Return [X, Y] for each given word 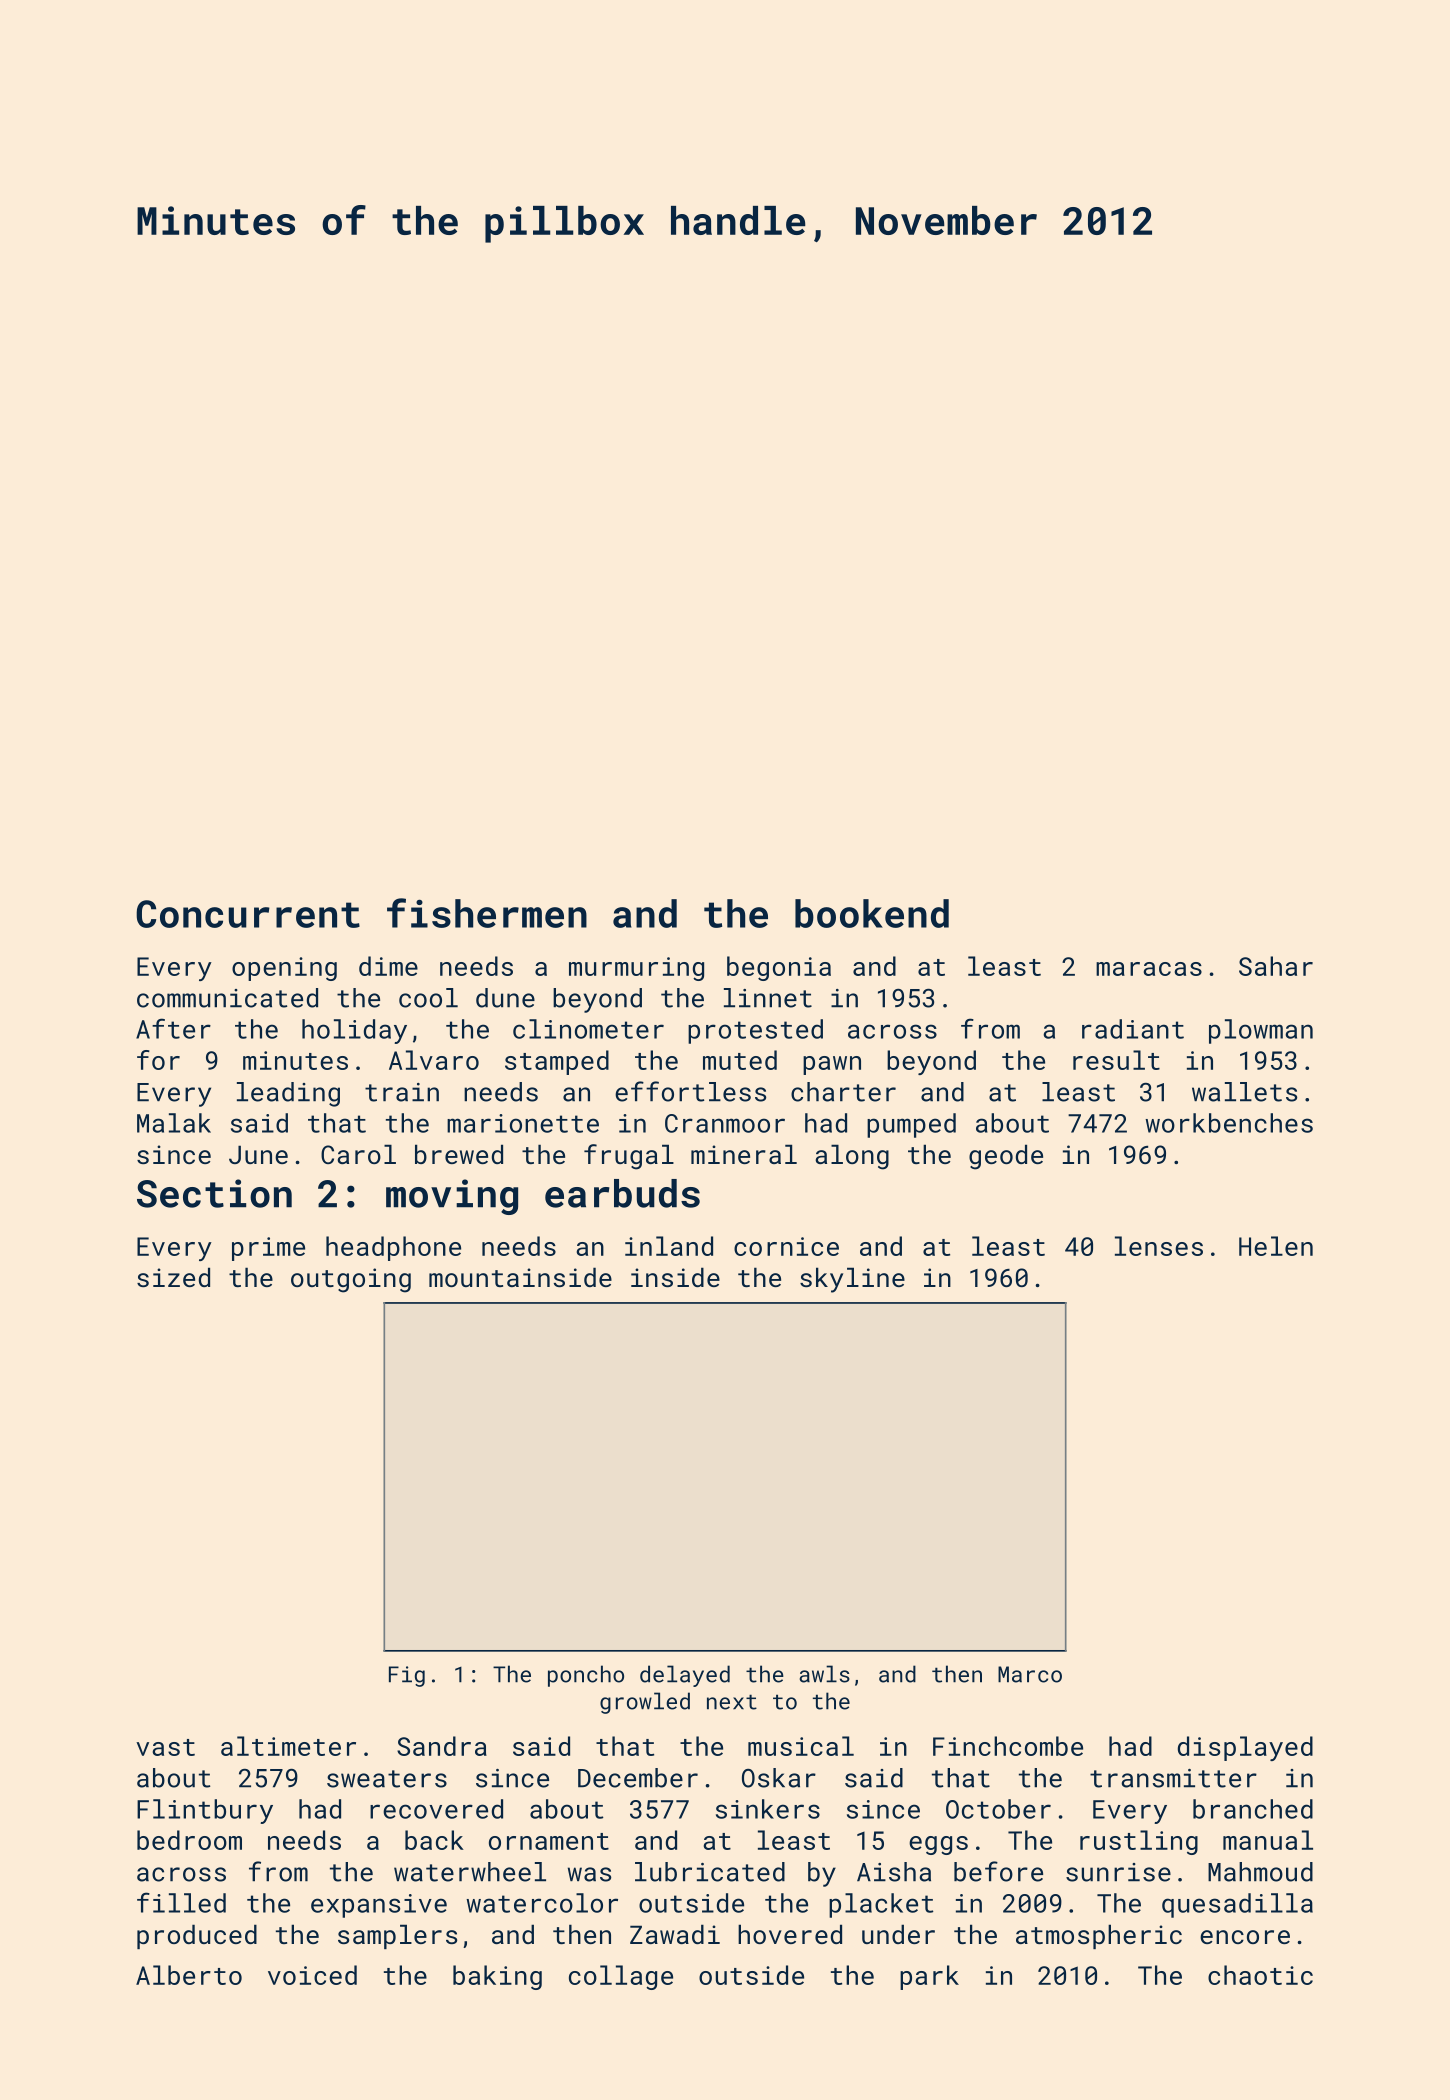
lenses [1159, 1246]
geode [1006, 1157]
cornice [786, 1246]
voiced [312, 1975]
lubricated [710, 1872]
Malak [174, 1123]
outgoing [351, 1280]
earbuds [622, 1193]
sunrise [1118, 1872]
